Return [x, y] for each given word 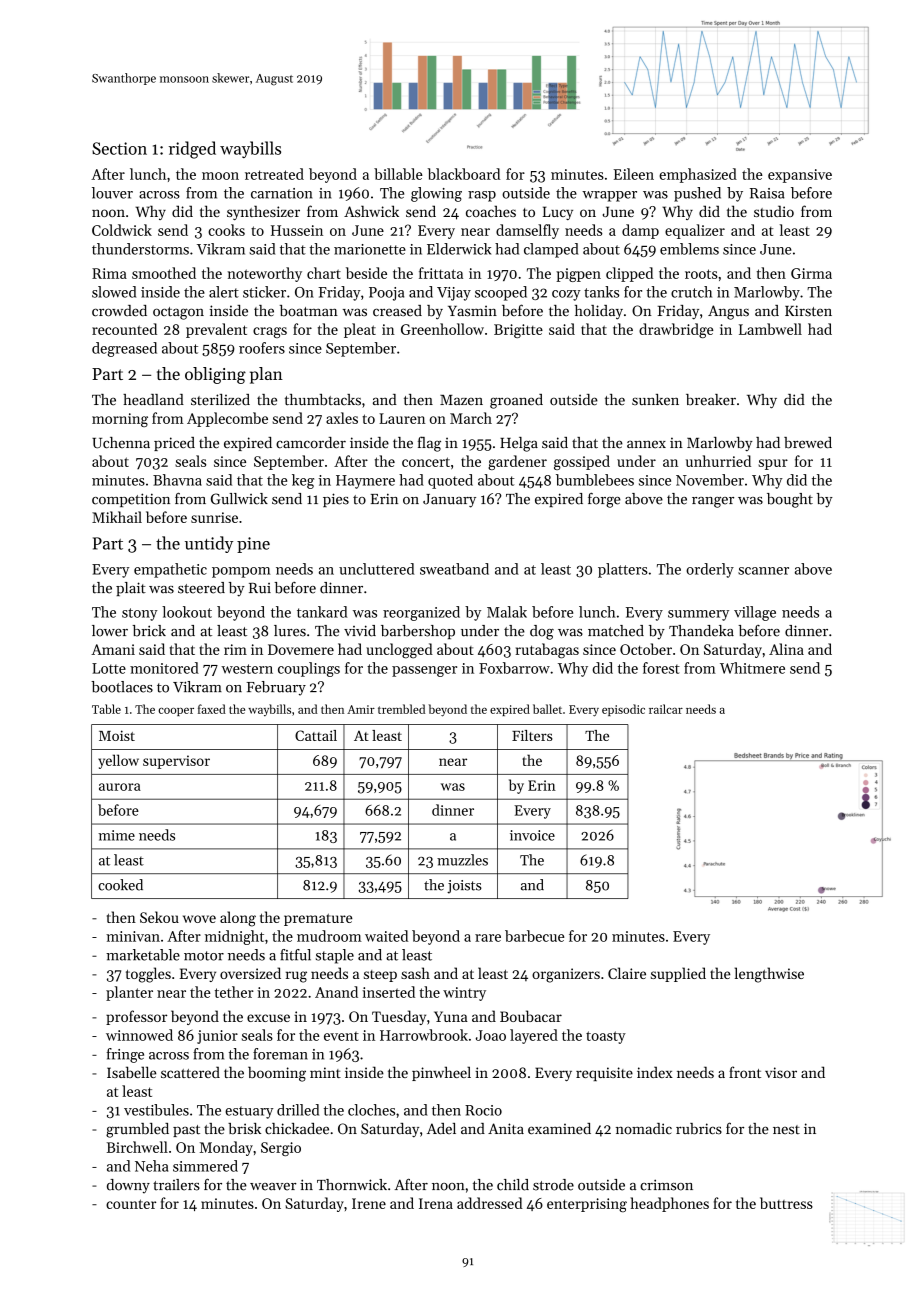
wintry [464, 994]
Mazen [461, 400]
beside [366, 273]
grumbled [137, 1130]
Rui [260, 588]
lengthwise [769, 975]
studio [774, 211]
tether [234, 992]
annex [646, 444]
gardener [517, 462]
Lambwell [770, 329]
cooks [226, 230]
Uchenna [121, 443]
